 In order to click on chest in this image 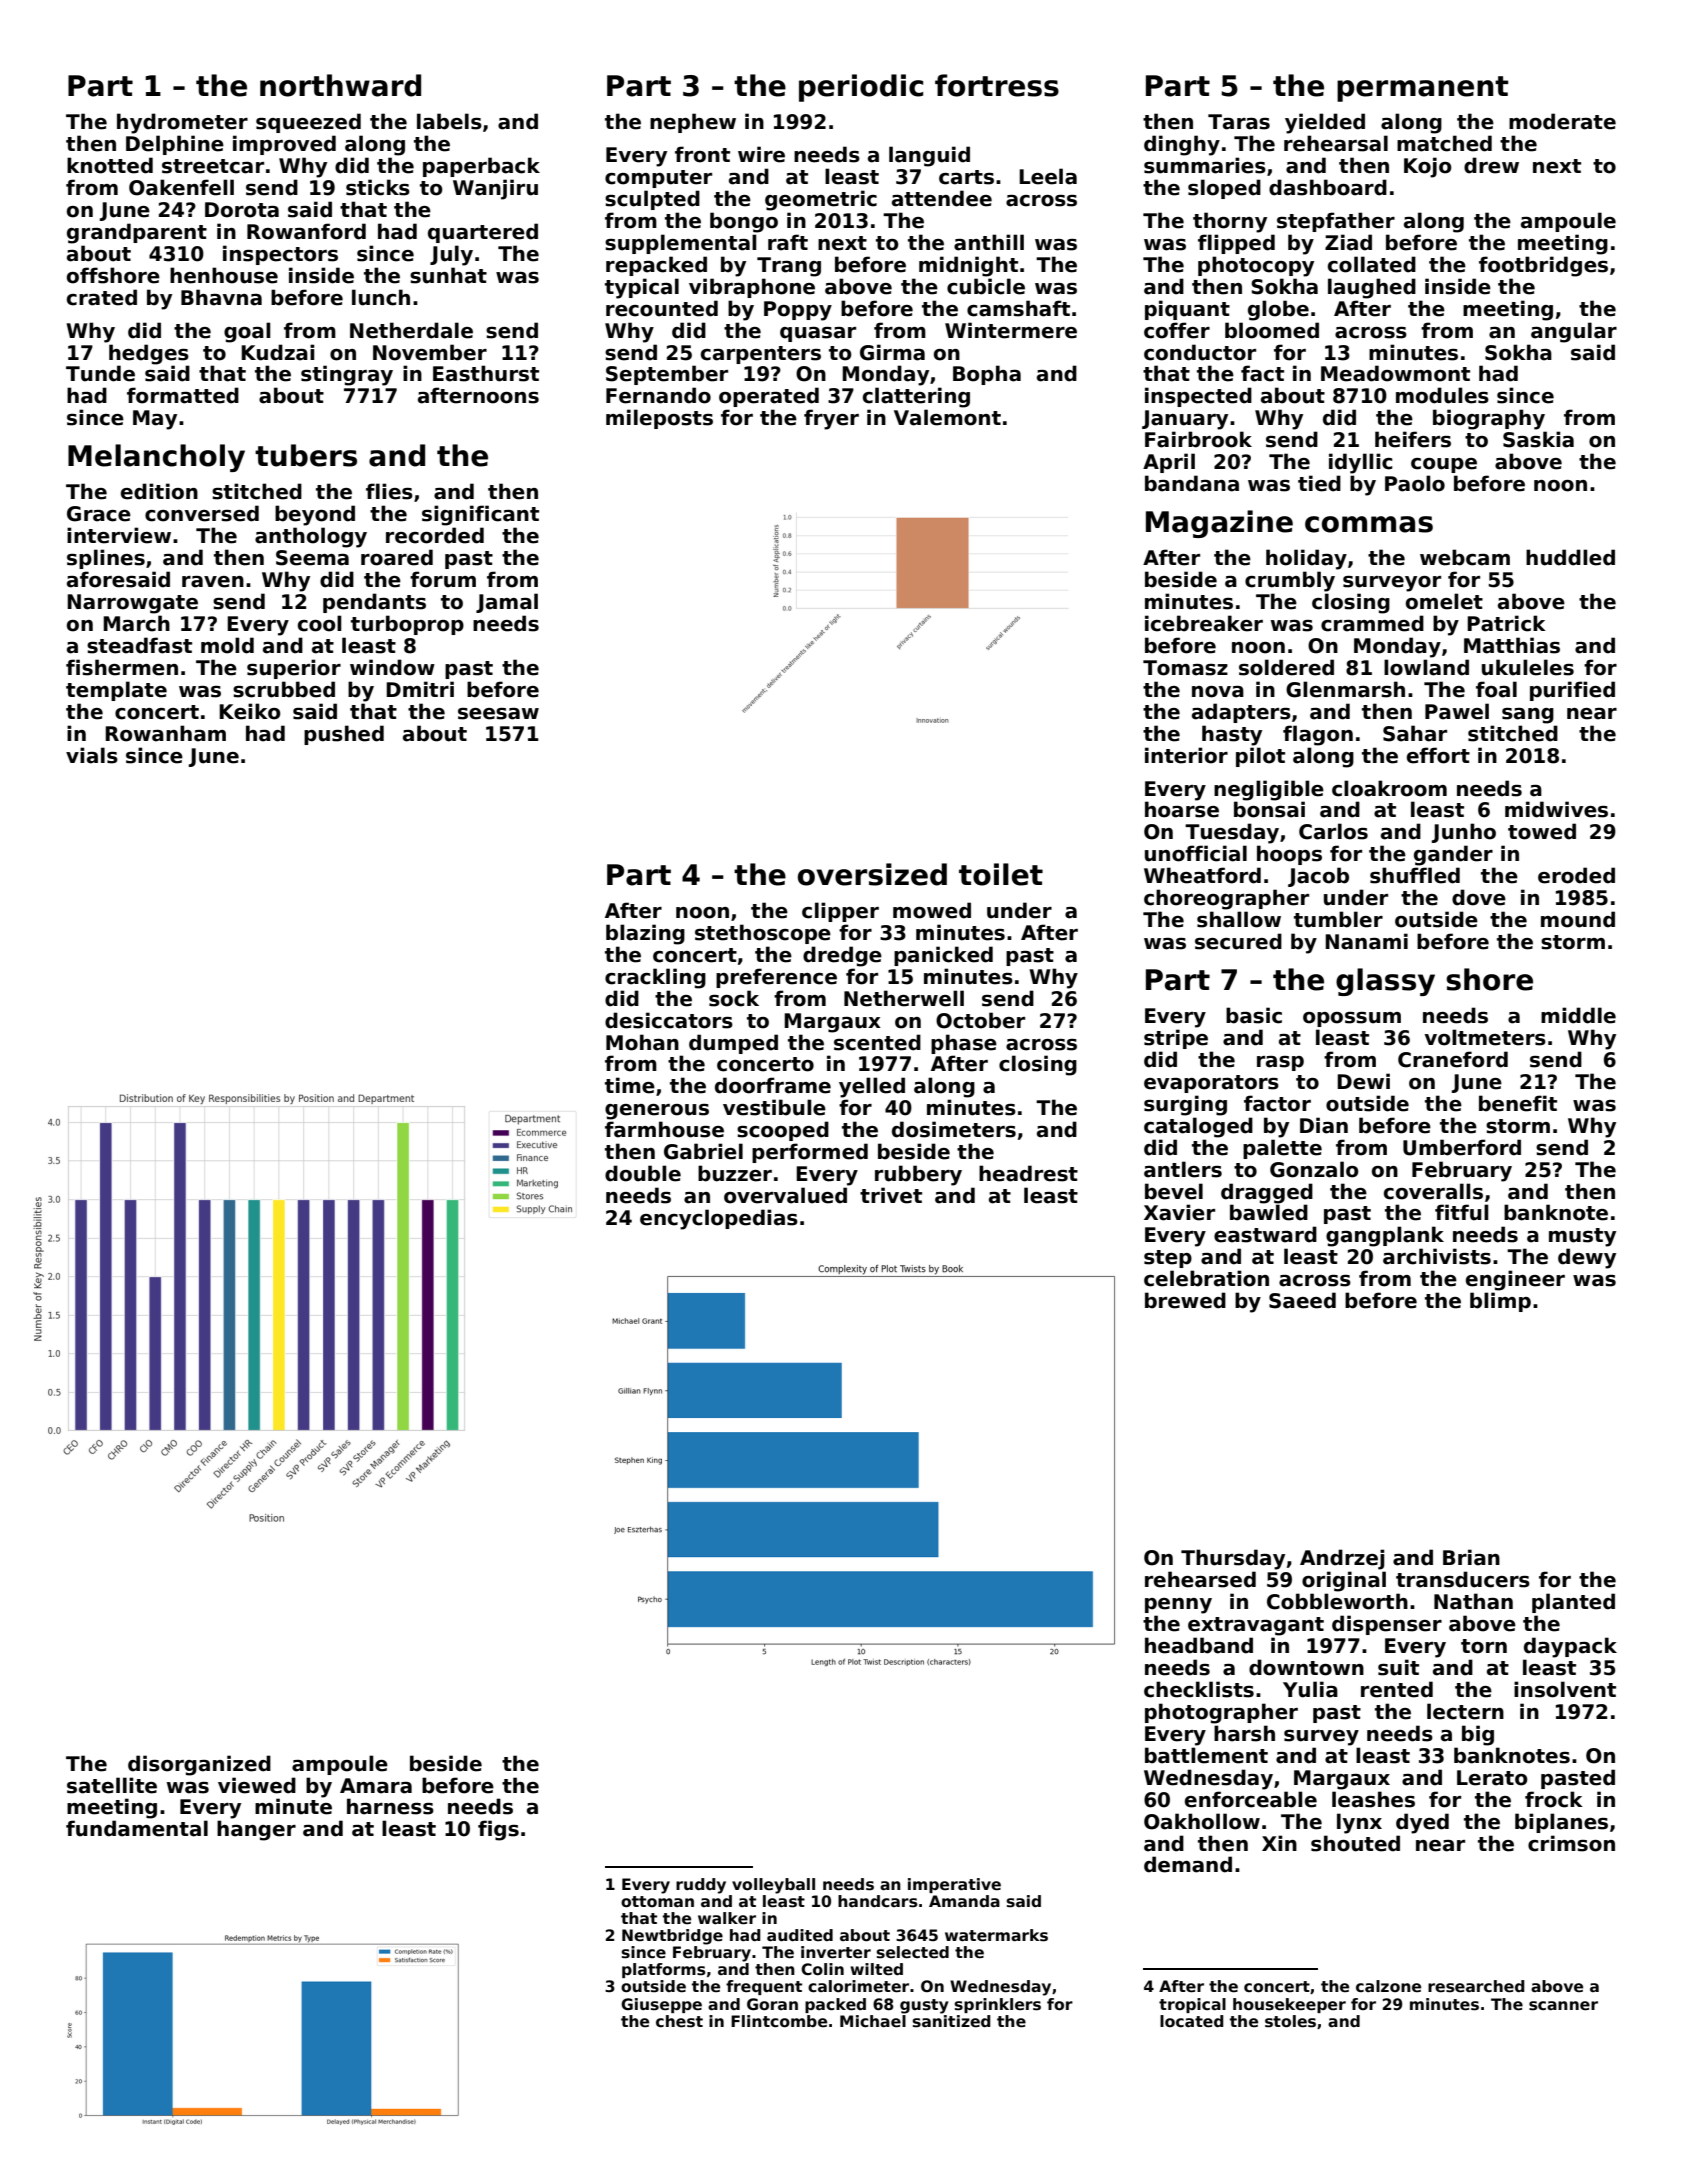, I will do `click(679, 2021)`.
